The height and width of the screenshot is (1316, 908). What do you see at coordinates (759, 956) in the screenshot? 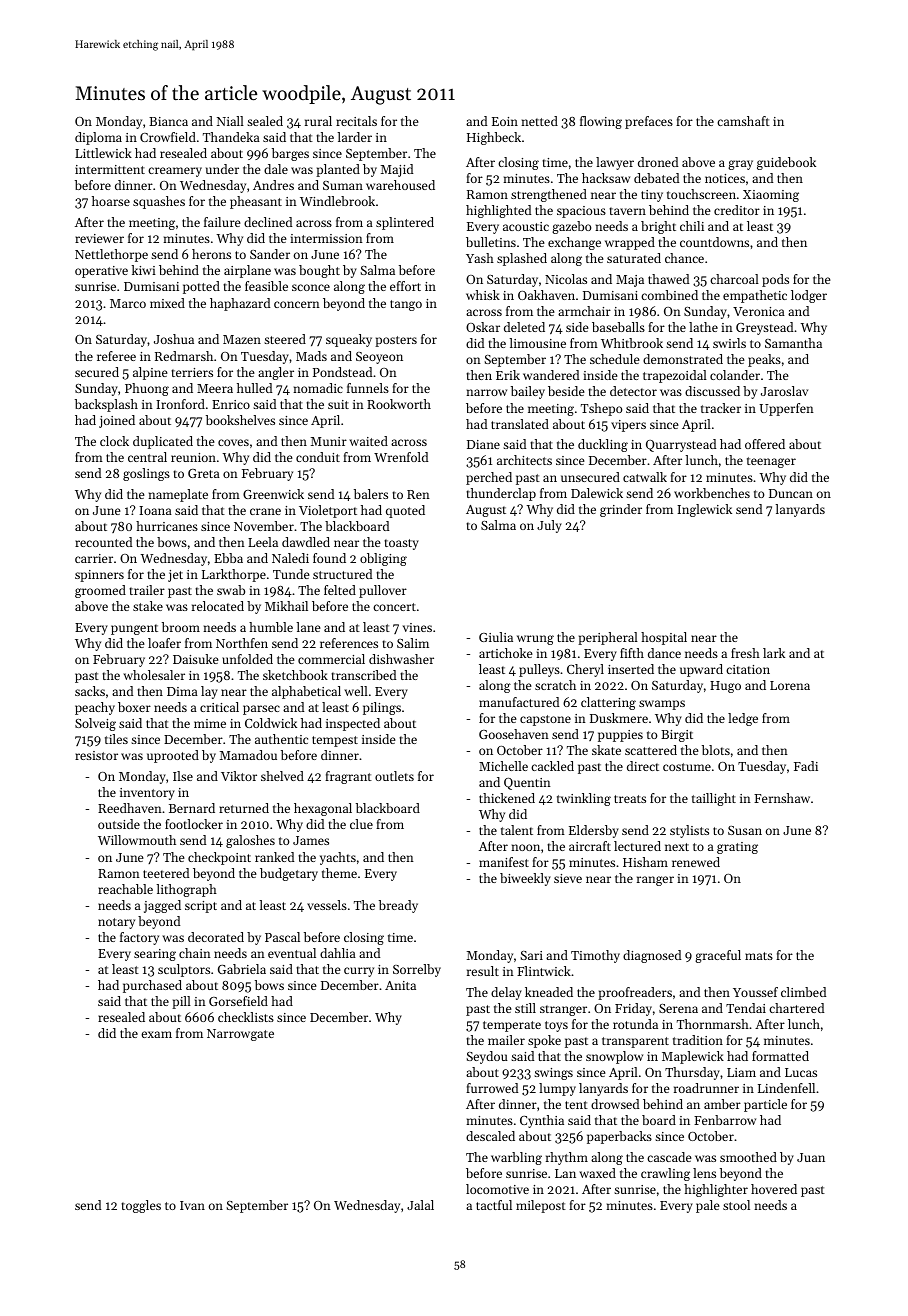
I see `mats` at bounding box center [759, 956].
